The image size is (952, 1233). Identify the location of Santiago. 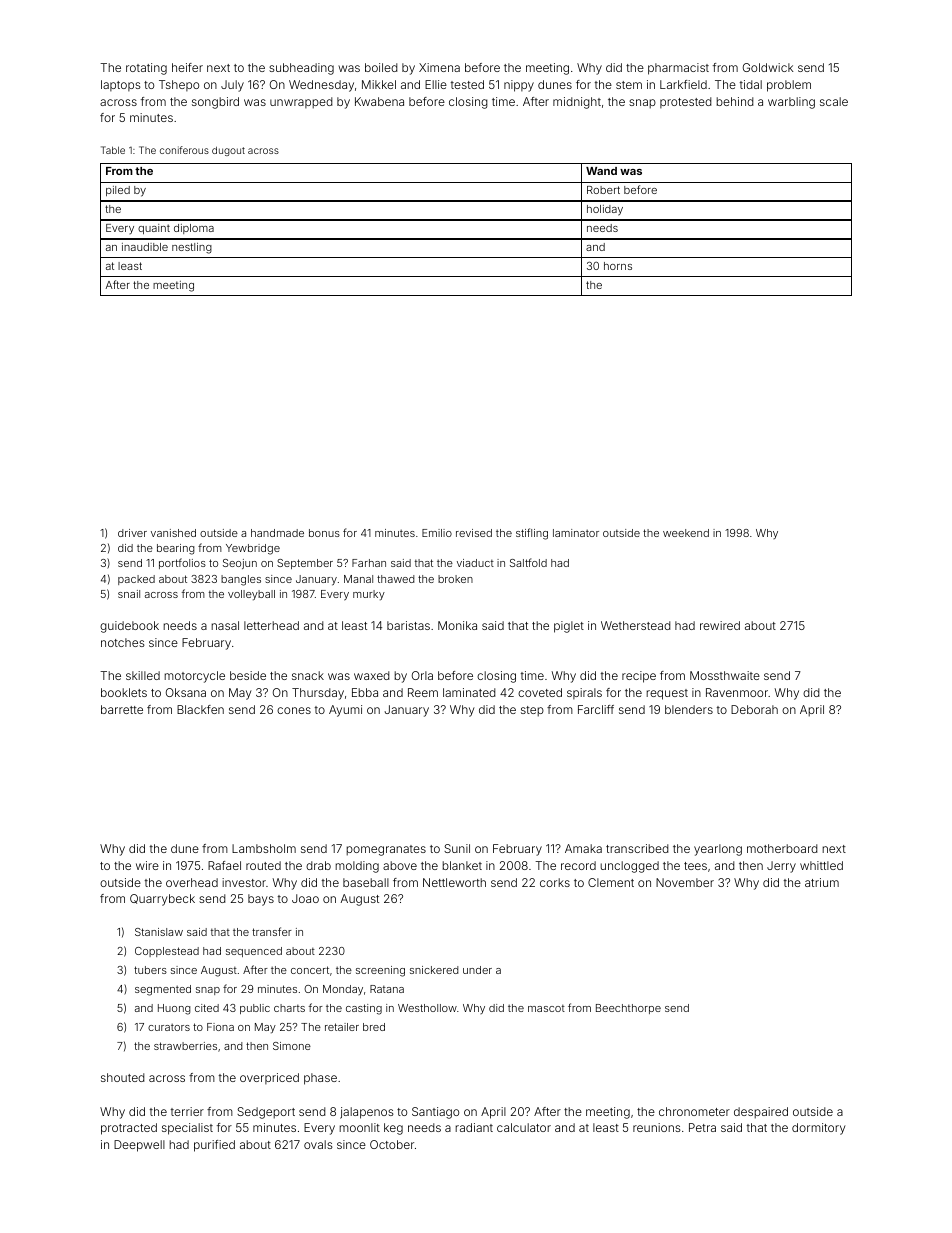
(435, 1113).
